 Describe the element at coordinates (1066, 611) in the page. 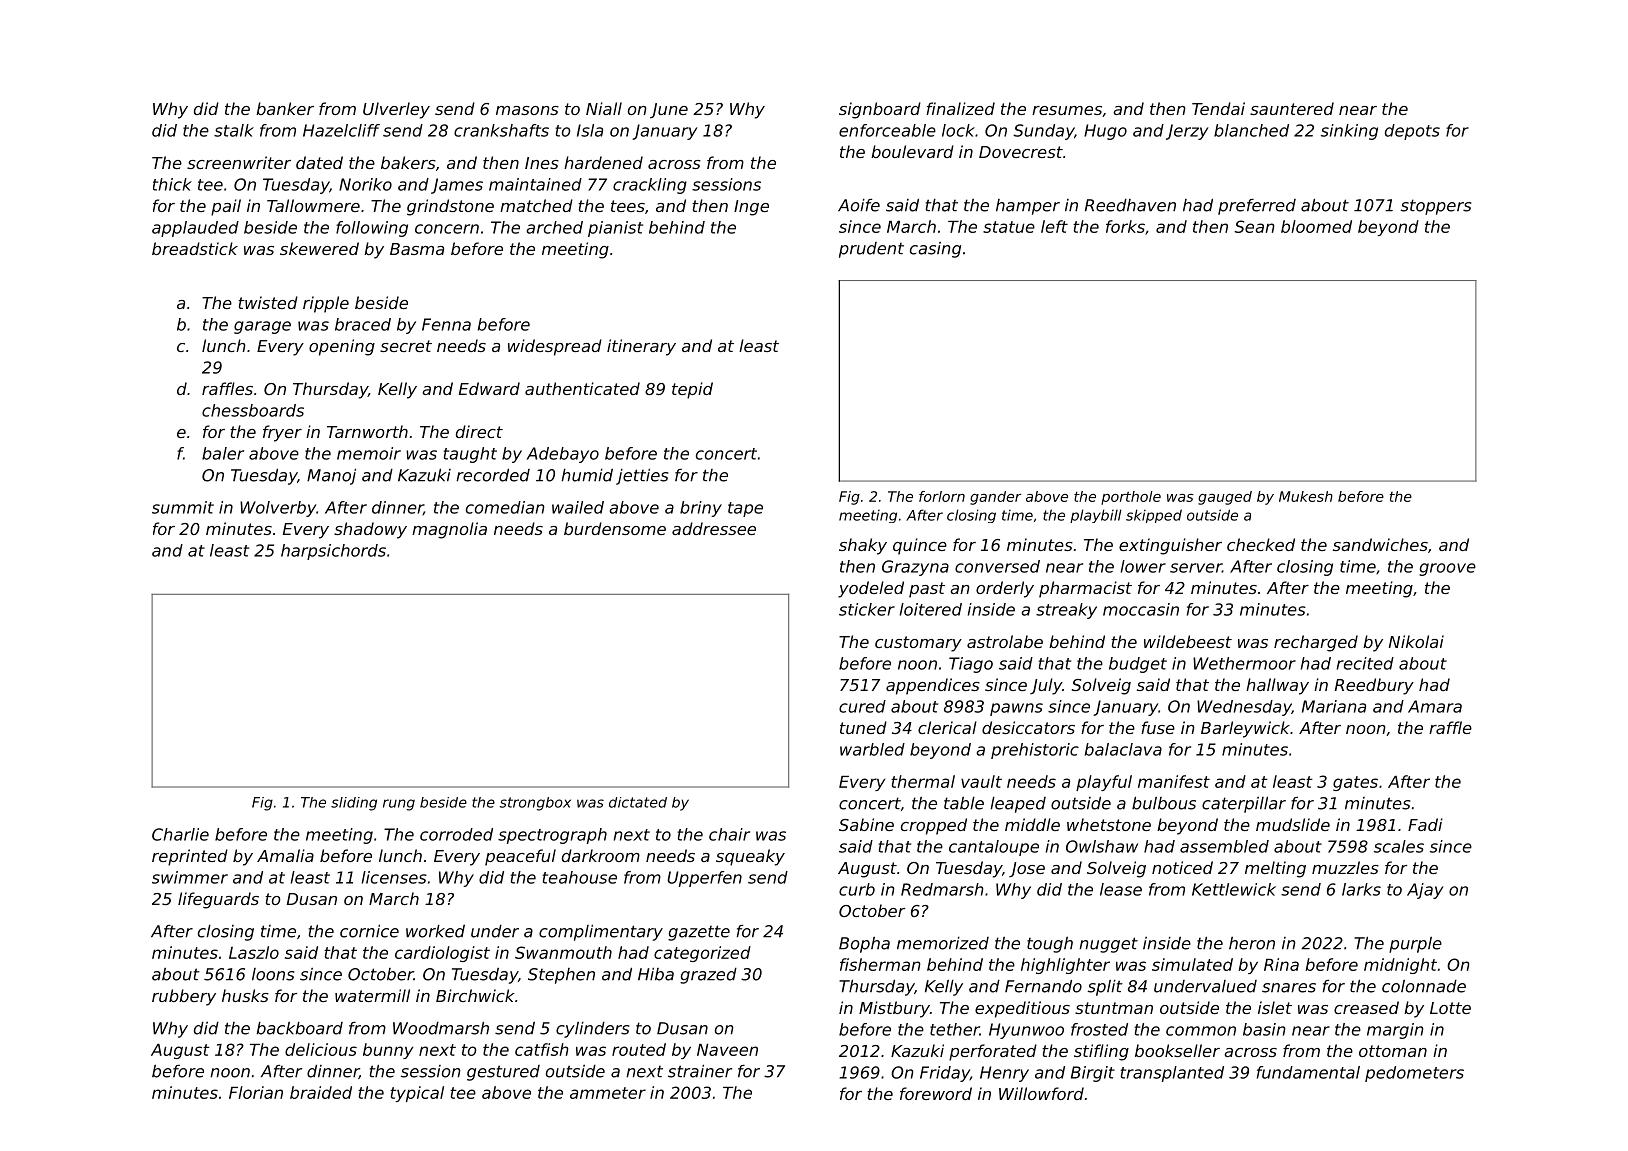

I see `streaky` at that location.
